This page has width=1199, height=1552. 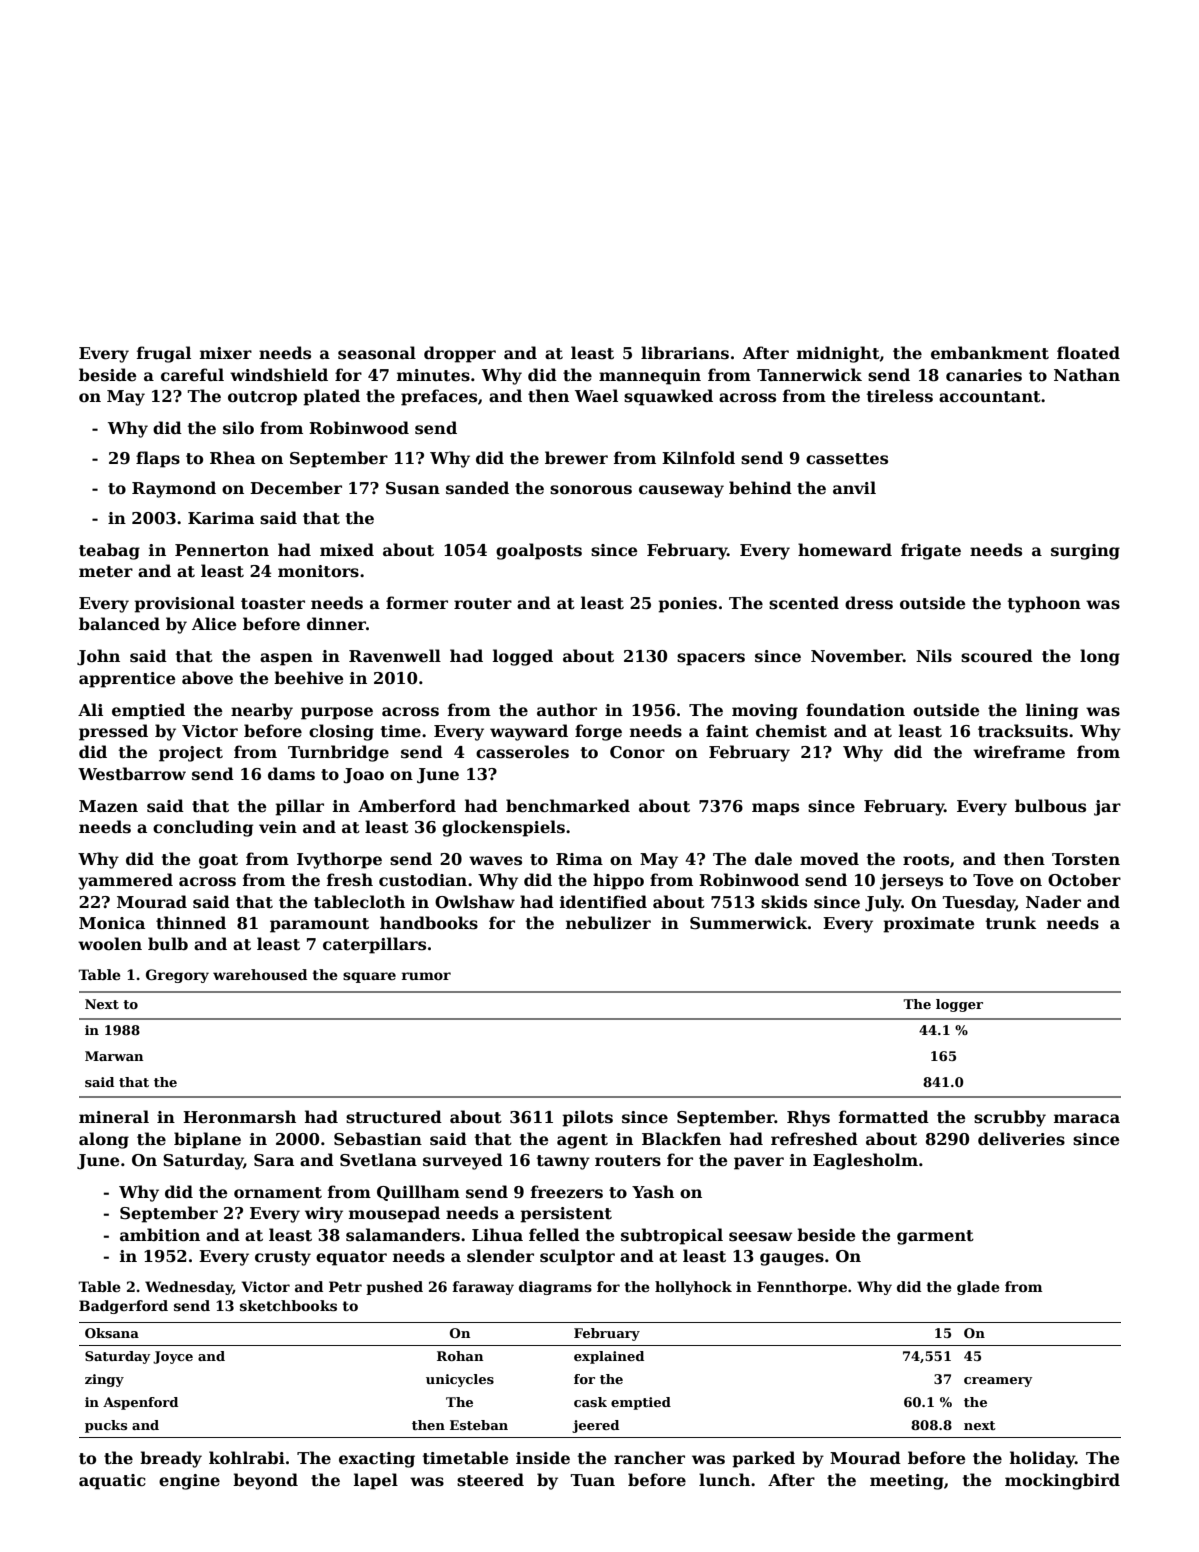 What do you see at coordinates (1085, 552) in the page?
I see `surging` at bounding box center [1085, 552].
